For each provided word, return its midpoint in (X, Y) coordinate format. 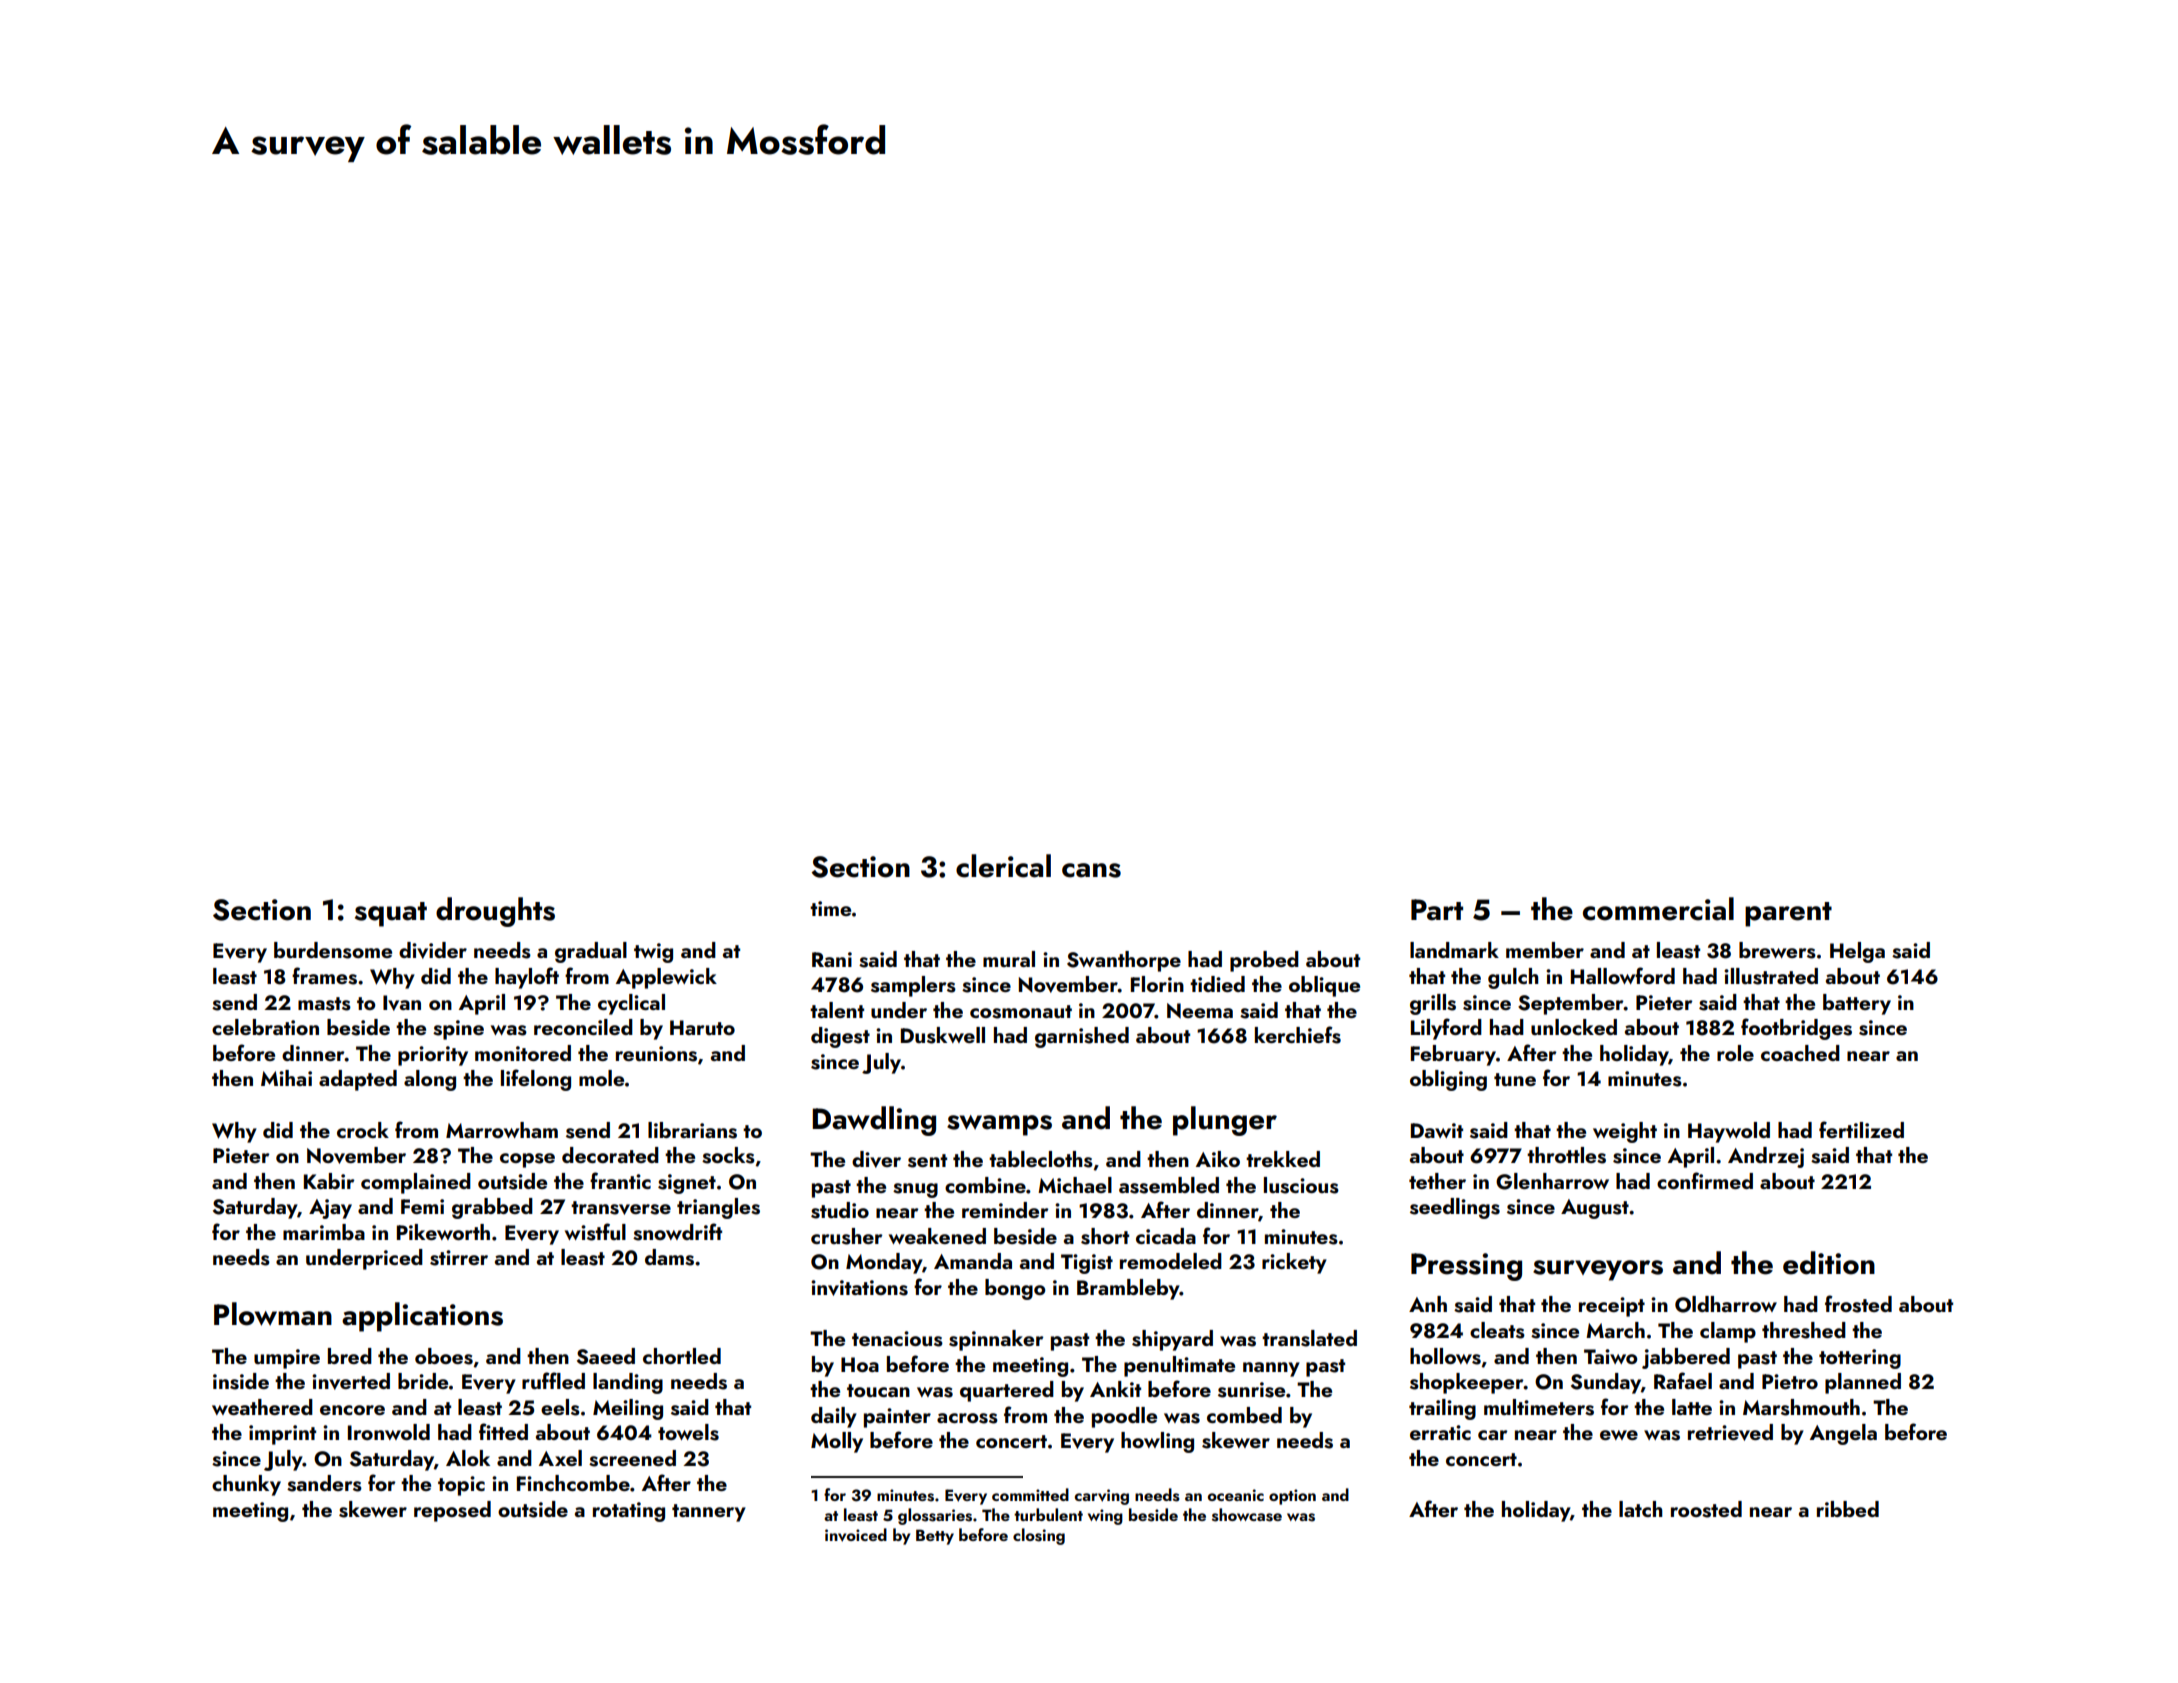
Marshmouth (1801, 1407)
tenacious (897, 1339)
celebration (265, 1027)
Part (1437, 910)
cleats (1497, 1330)
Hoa (860, 1364)
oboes (444, 1356)
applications (422, 1317)
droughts (495, 912)
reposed (452, 1511)
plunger (1225, 1121)
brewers (1777, 950)
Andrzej (1766, 1157)
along (430, 1080)
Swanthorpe (1124, 961)
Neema (1200, 1010)
